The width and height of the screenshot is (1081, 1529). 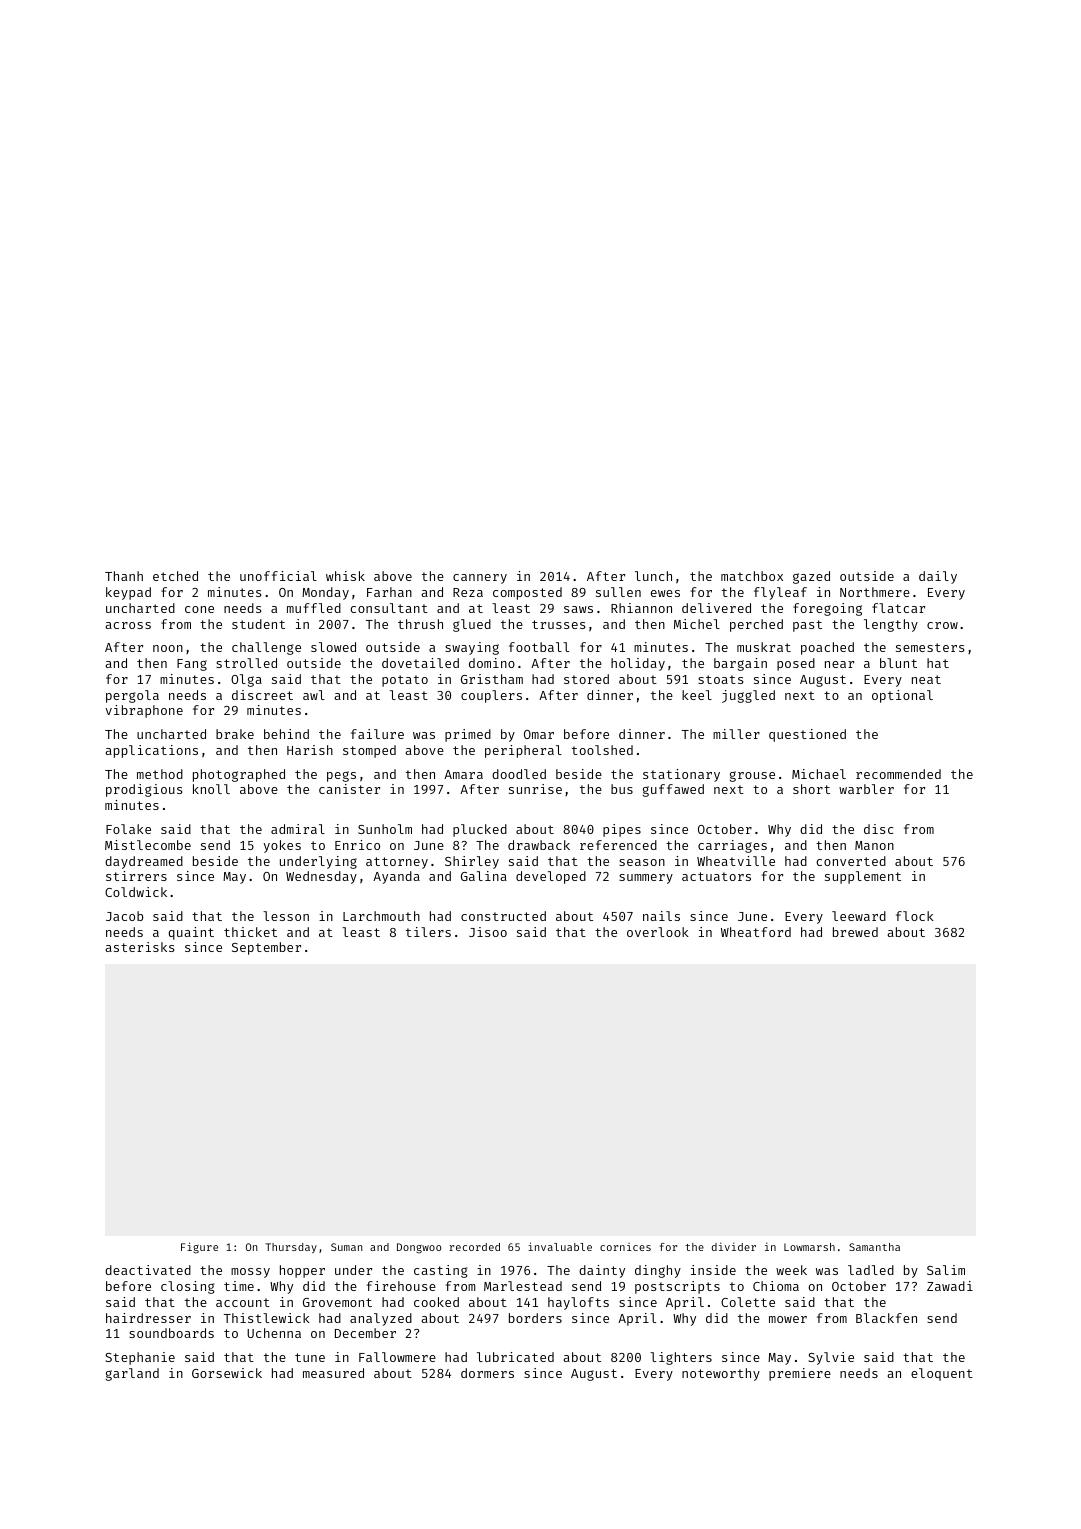 What do you see at coordinates (148, 1318) in the screenshot?
I see `hairdresser` at bounding box center [148, 1318].
